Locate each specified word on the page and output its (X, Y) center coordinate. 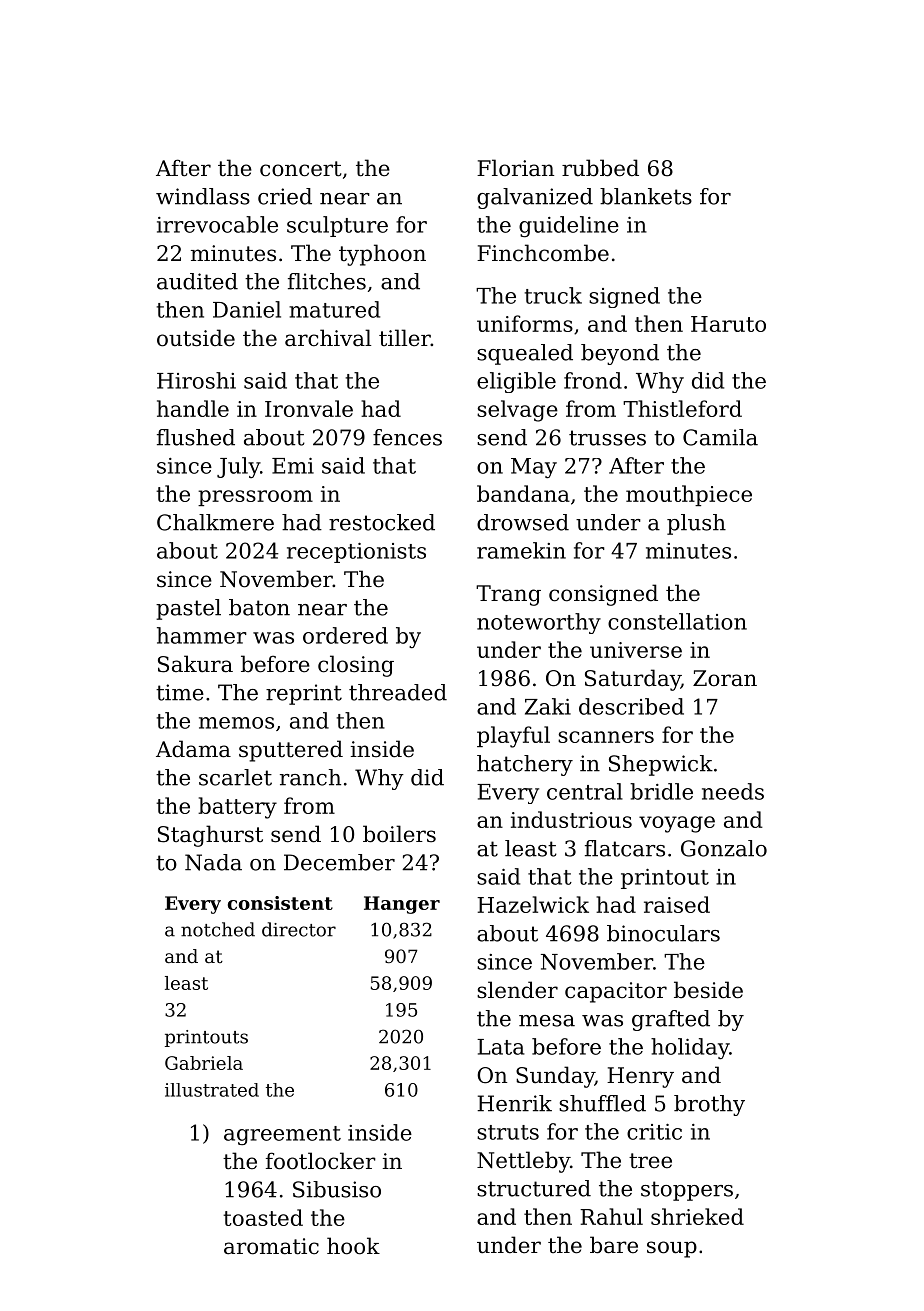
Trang (508, 595)
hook (353, 1246)
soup (672, 1249)
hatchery (525, 765)
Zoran (725, 678)
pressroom (255, 498)
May (534, 468)
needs (733, 791)
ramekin (521, 550)
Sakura (195, 664)
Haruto (728, 324)
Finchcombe (543, 253)
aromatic (271, 1246)
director (299, 929)
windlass (203, 196)
